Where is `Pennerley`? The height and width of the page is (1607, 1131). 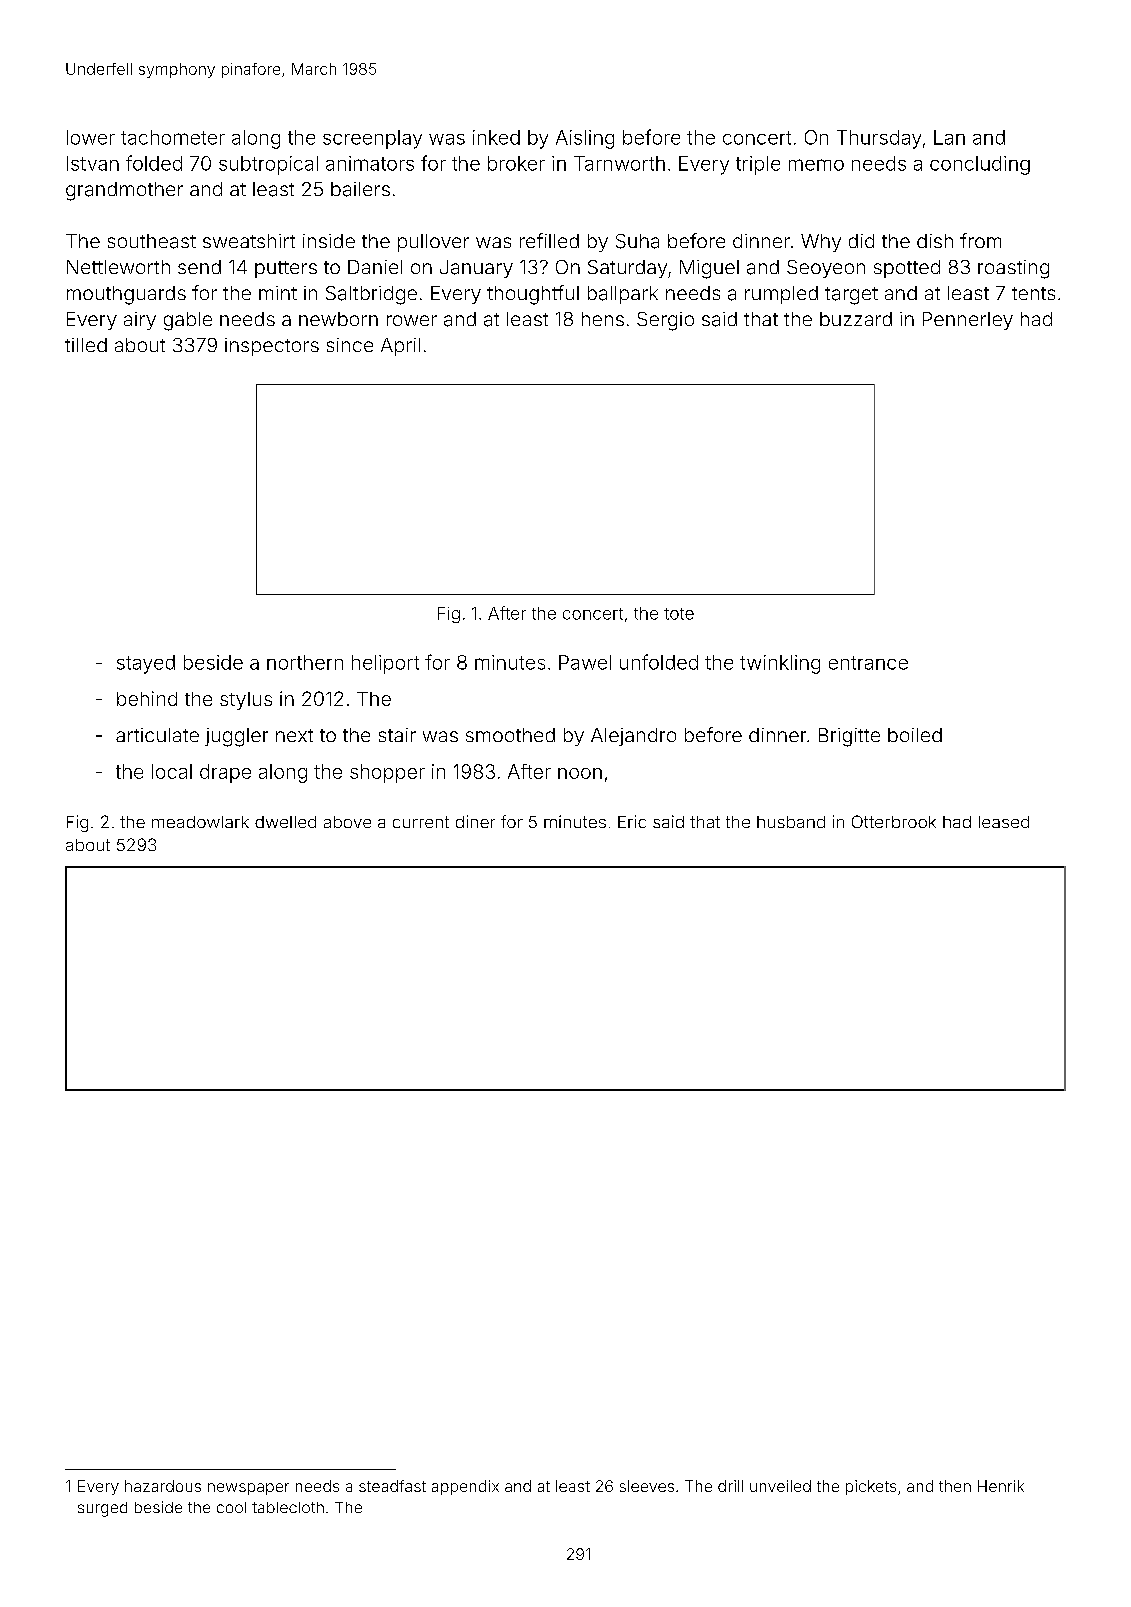
Pennerley is located at coordinates (968, 321).
